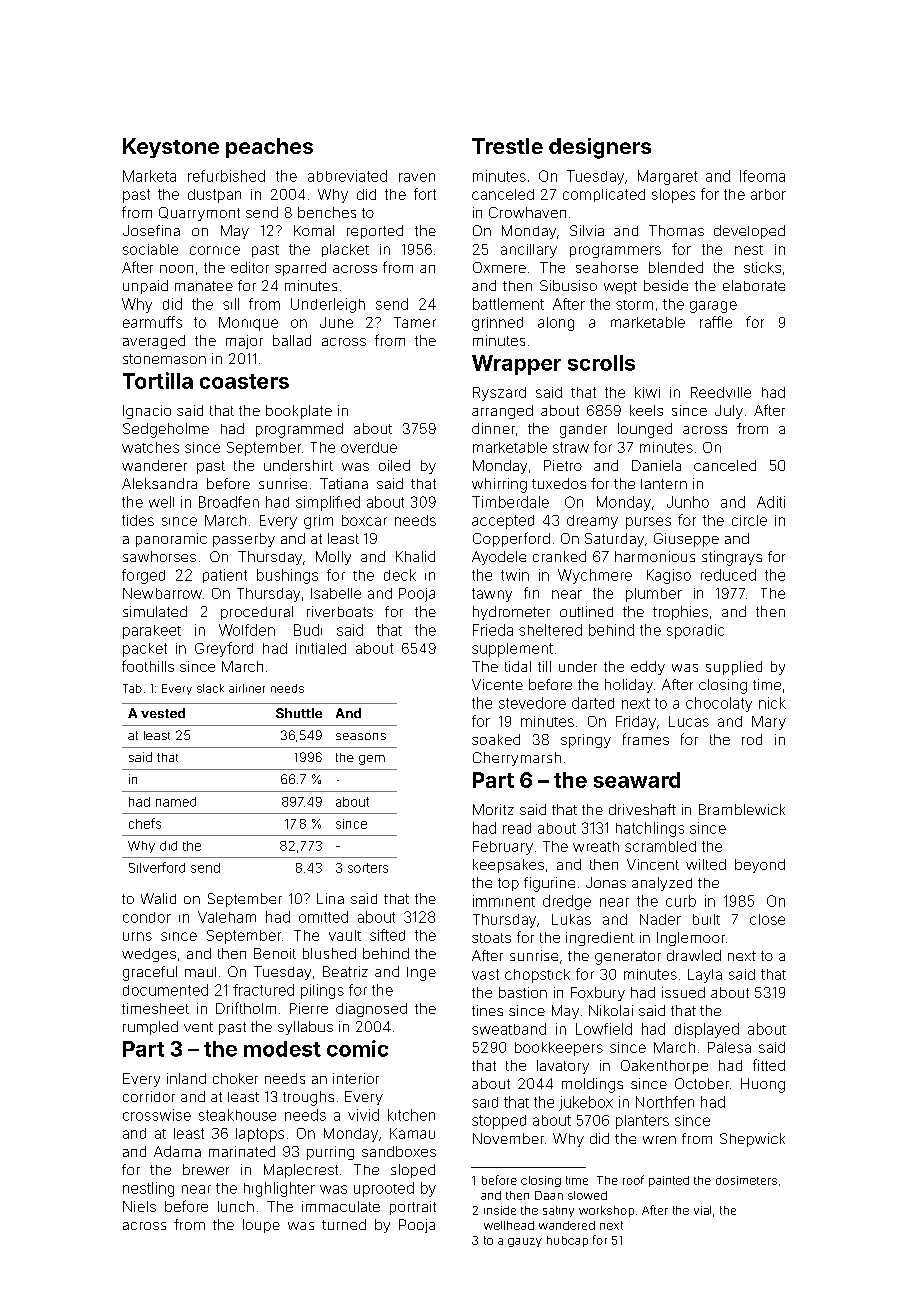 The width and height of the screenshot is (908, 1316). I want to click on abbreviated, so click(347, 176).
